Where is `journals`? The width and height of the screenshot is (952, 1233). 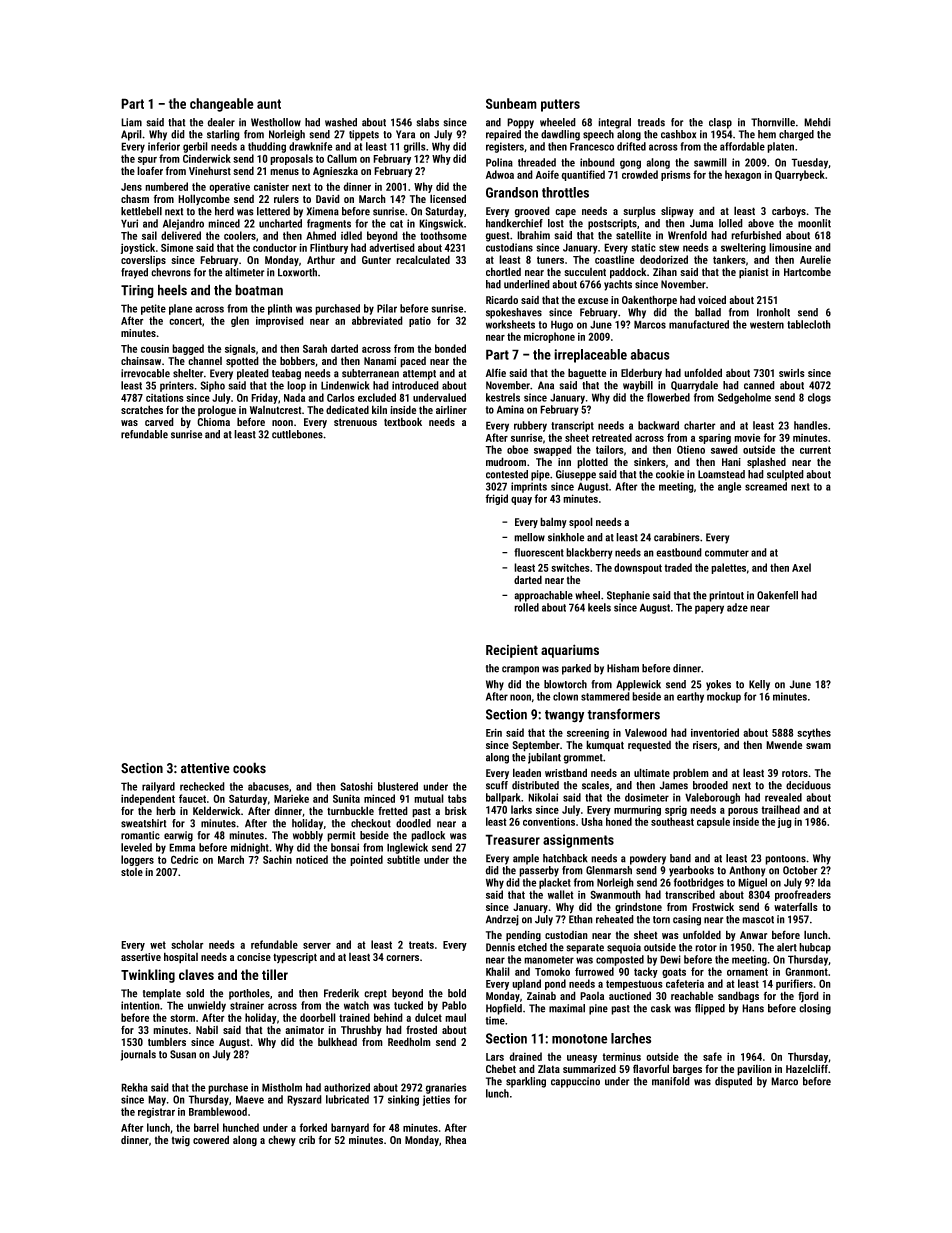 journals is located at coordinates (138, 1055).
